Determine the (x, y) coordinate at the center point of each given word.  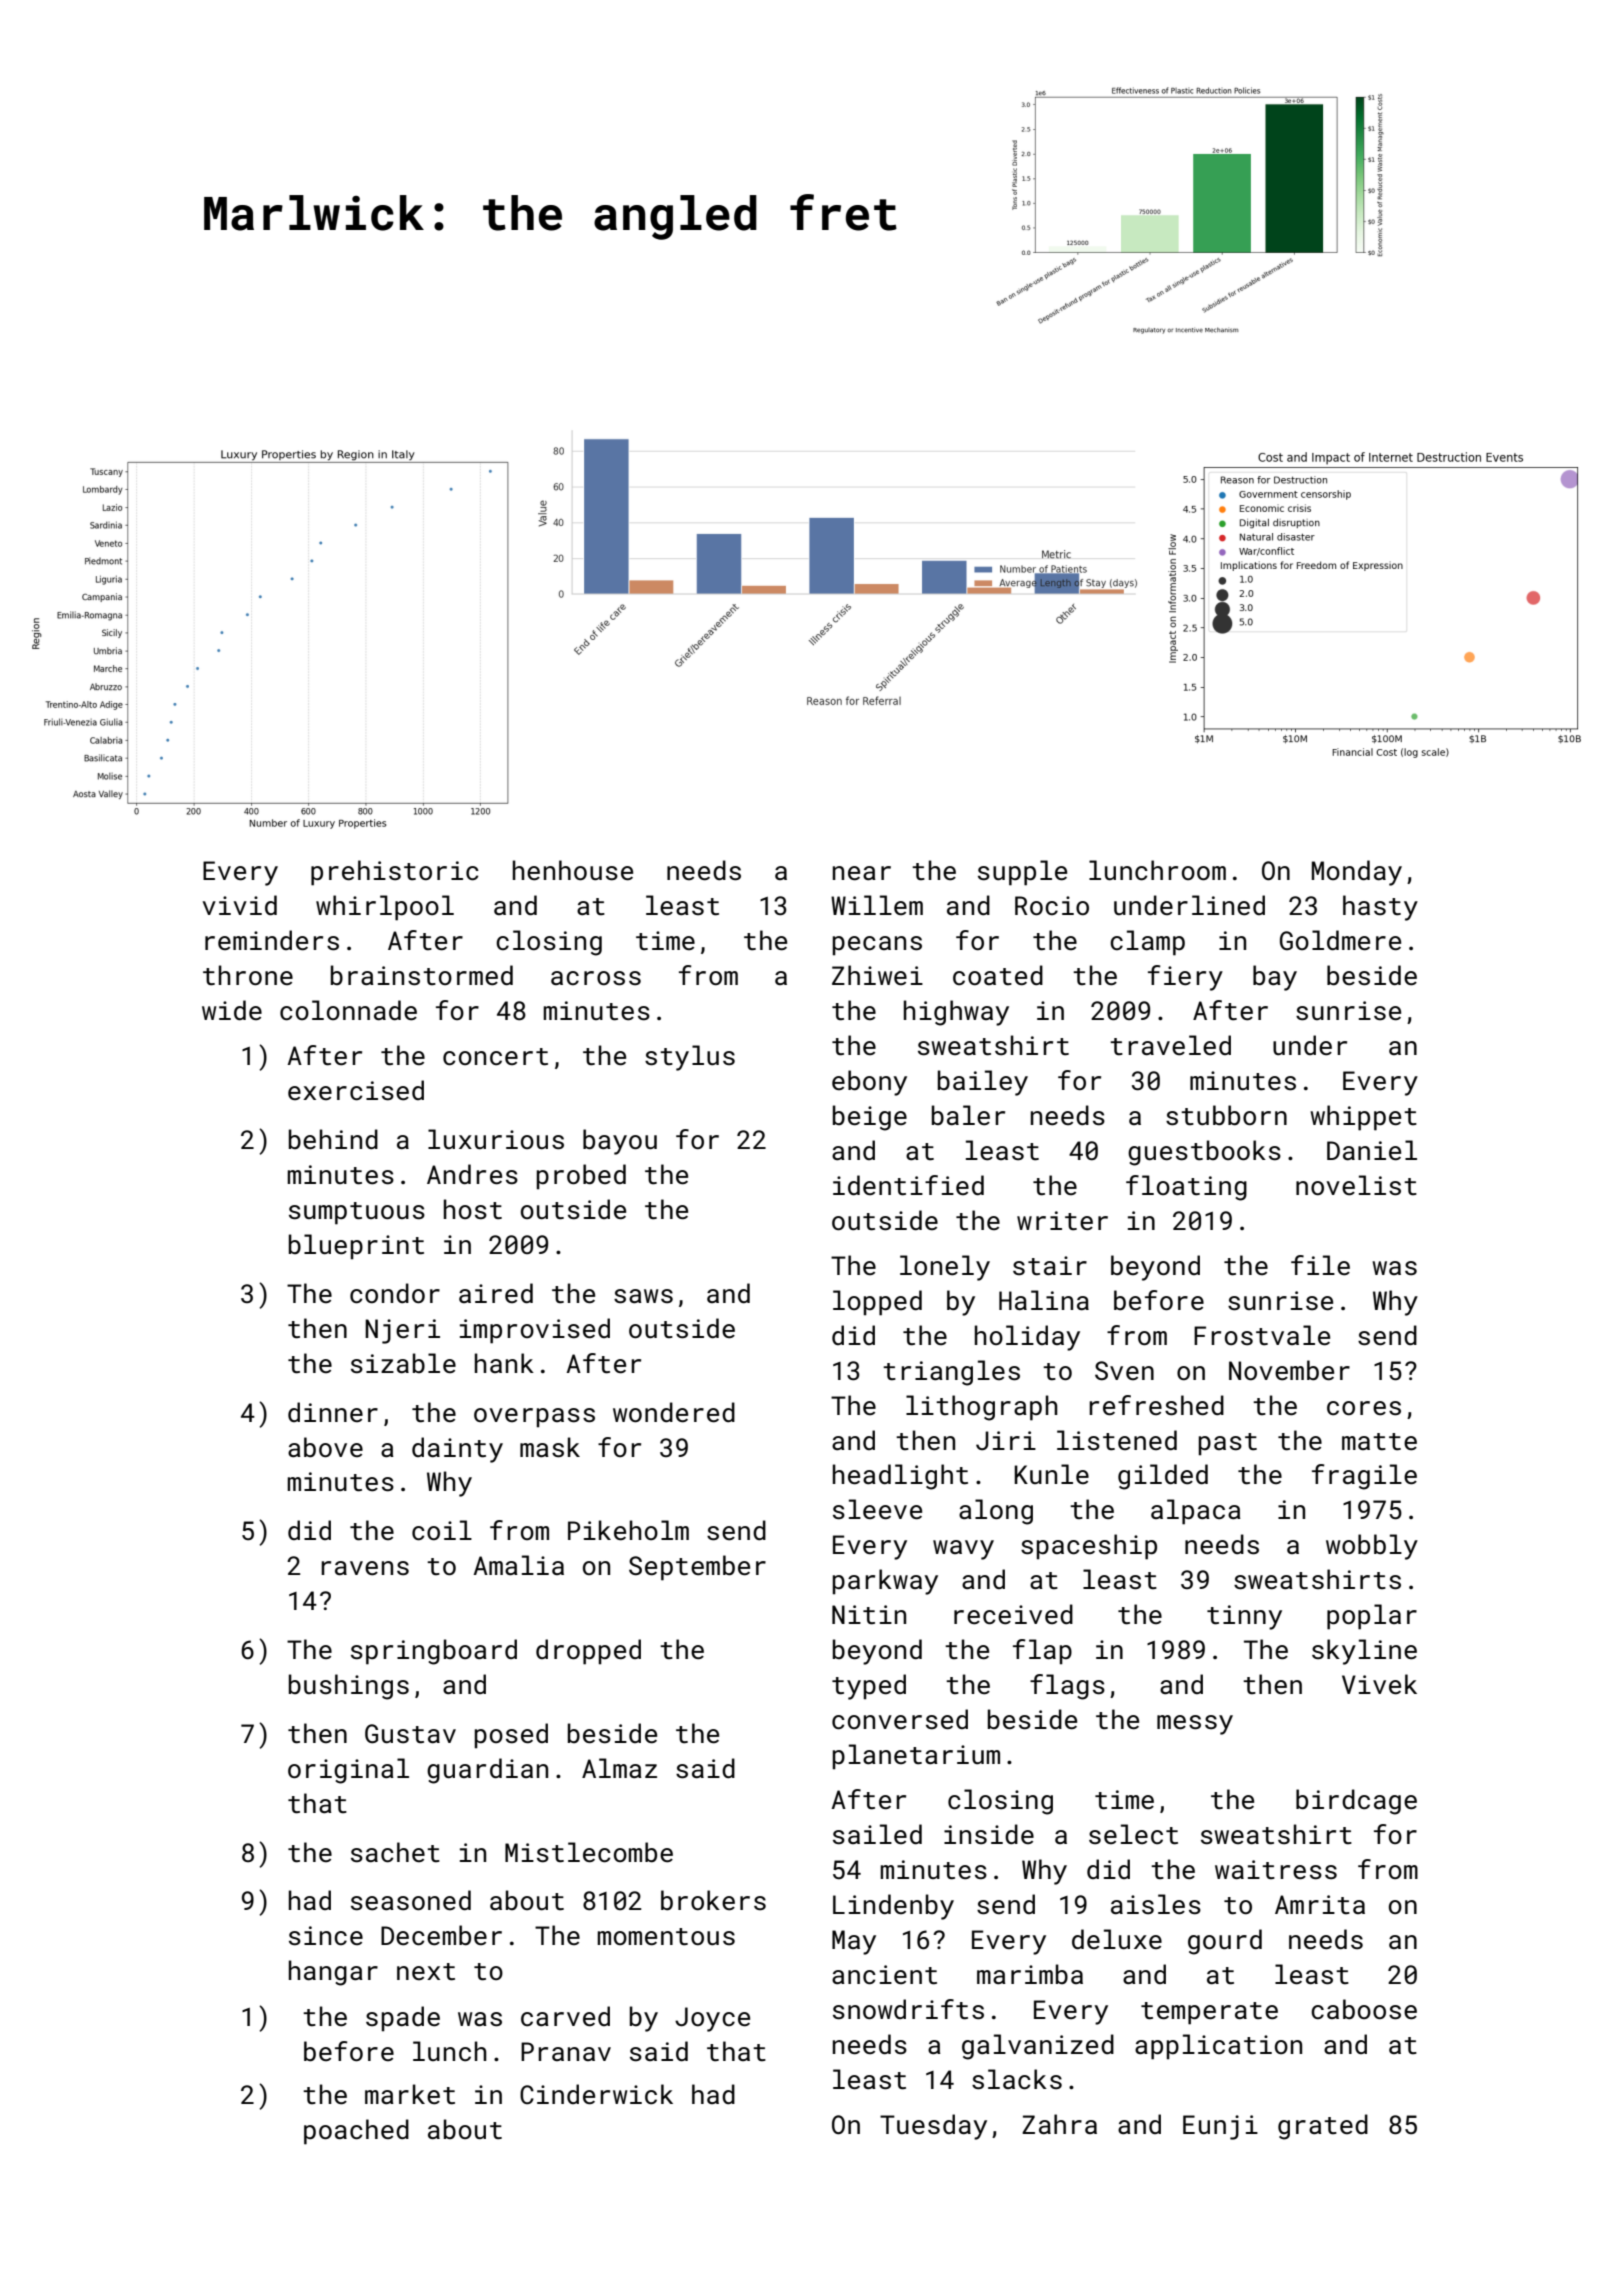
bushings (349, 1687)
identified (908, 1185)
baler (968, 1115)
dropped (588, 1652)
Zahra (1059, 2124)
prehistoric (395, 873)
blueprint (356, 1247)
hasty (1380, 908)
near (862, 873)
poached (356, 2132)
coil (442, 1530)
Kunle (1051, 1474)
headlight (900, 1477)
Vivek (1379, 1684)
